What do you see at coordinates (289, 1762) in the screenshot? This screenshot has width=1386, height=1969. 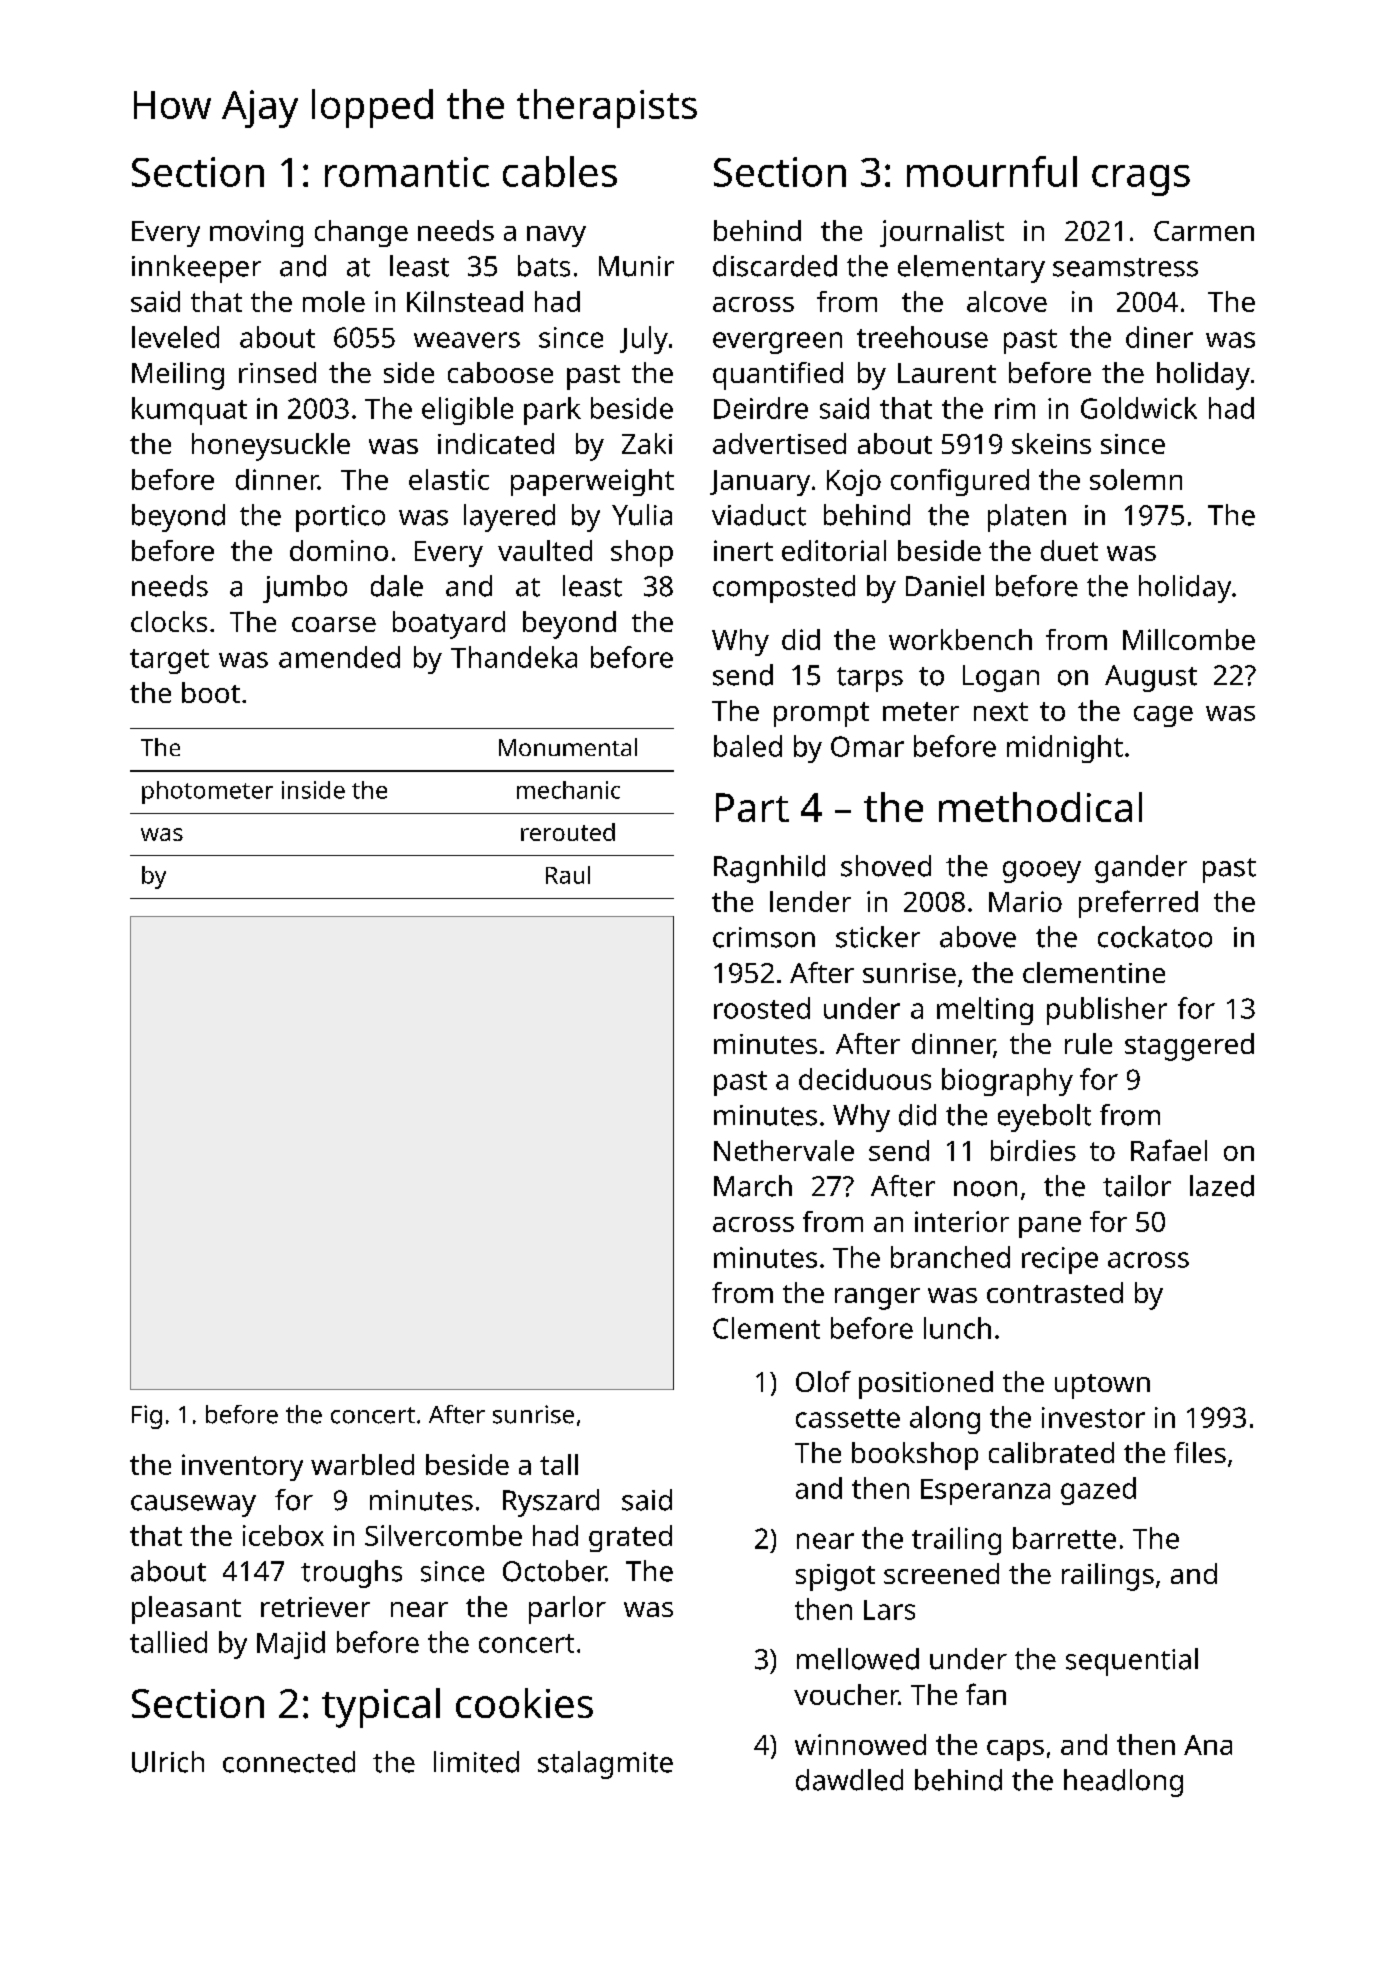 I see `connected` at bounding box center [289, 1762].
